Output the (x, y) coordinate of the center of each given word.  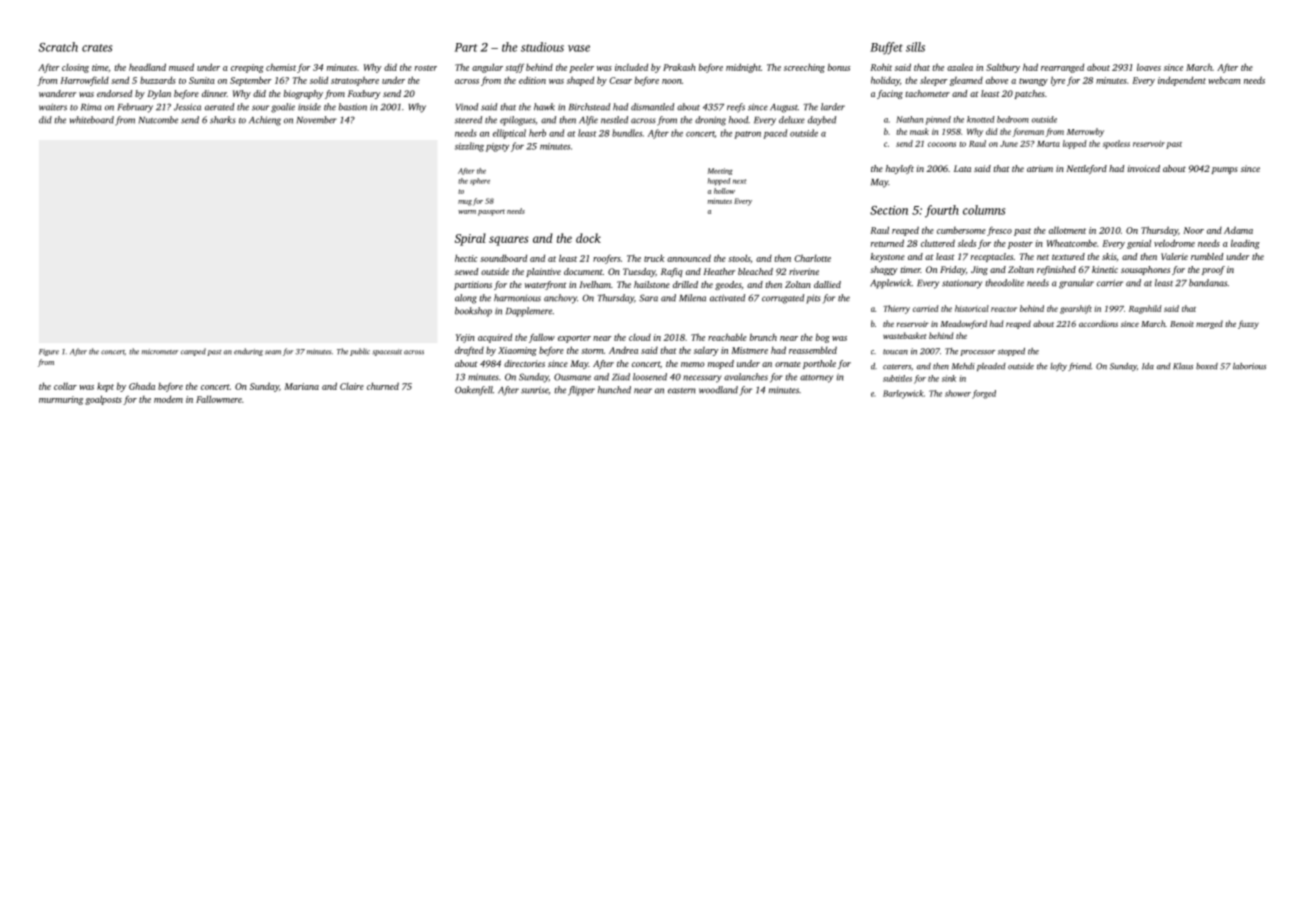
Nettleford (1086, 169)
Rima (91, 107)
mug (465, 203)
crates (97, 48)
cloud (640, 337)
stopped (1011, 352)
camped (193, 352)
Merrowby (1085, 132)
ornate (788, 364)
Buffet (886, 48)
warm (467, 212)
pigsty (497, 147)
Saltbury (1003, 68)
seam (273, 352)
